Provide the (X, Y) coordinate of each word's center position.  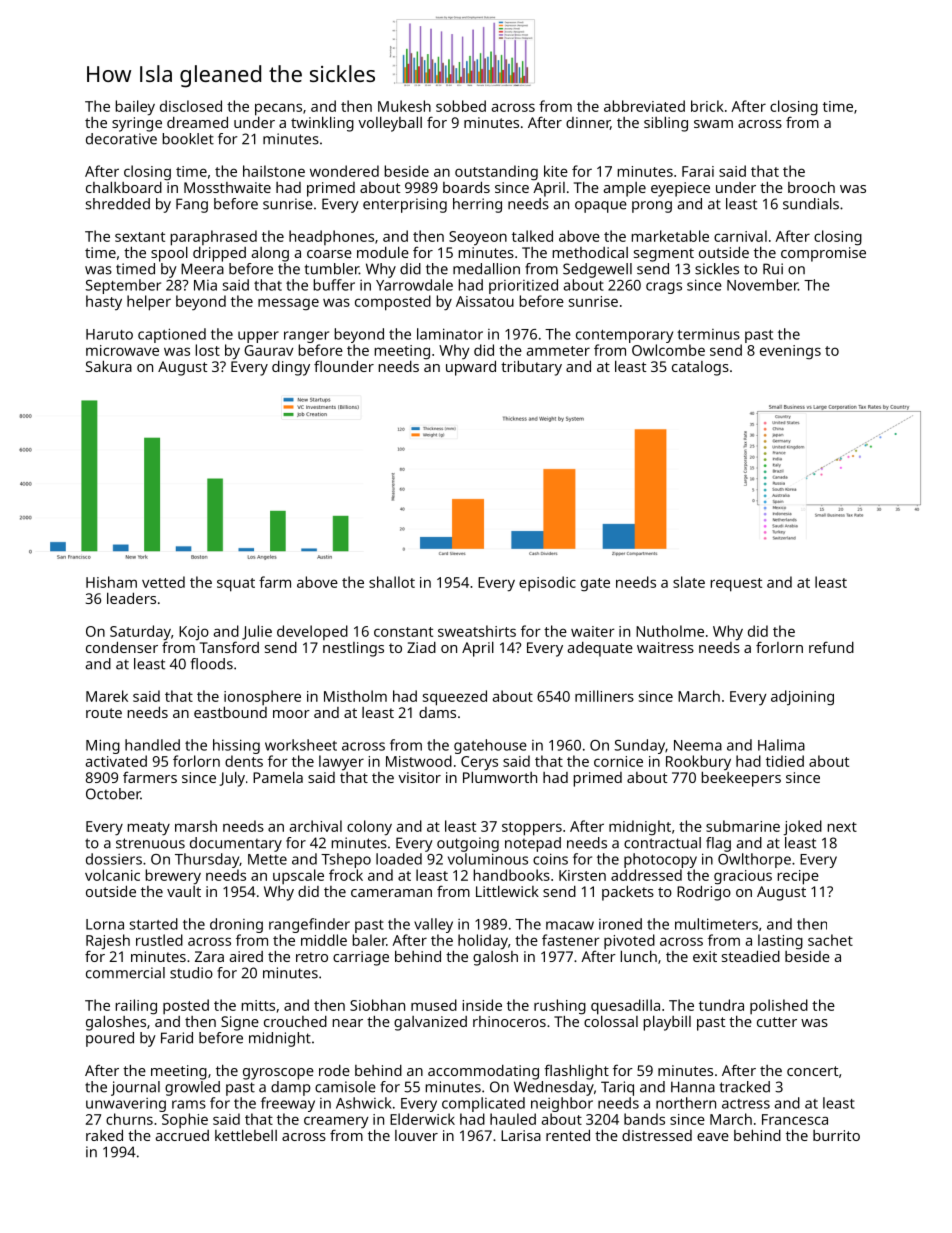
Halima (781, 745)
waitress (665, 647)
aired (246, 956)
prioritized (523, 286)
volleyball (390, 124)
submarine (743, 826)
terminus (708, 334)
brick (707, 106)
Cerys (479, 763)
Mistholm (355, 696)
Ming (103, 746)
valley (433, 925)
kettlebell (246, 1135)
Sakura (109, 366)
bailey (135, 108)
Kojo (194, 633)
